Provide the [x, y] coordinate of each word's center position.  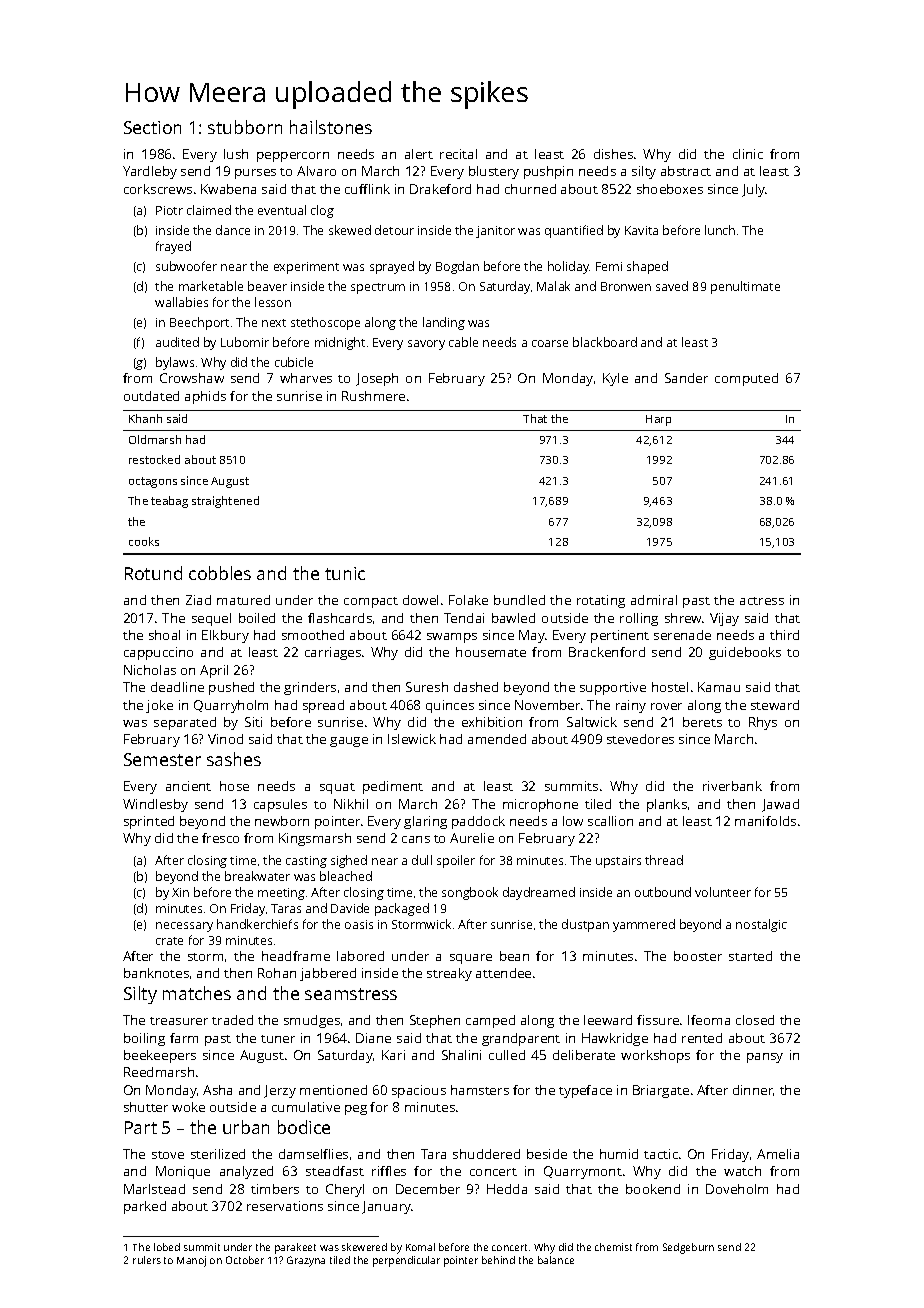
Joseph [377, 379]
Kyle [615, 379]
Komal [420, 1247]
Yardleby [150, 172]
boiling [144, 1039]
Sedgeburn [688, 1248]
